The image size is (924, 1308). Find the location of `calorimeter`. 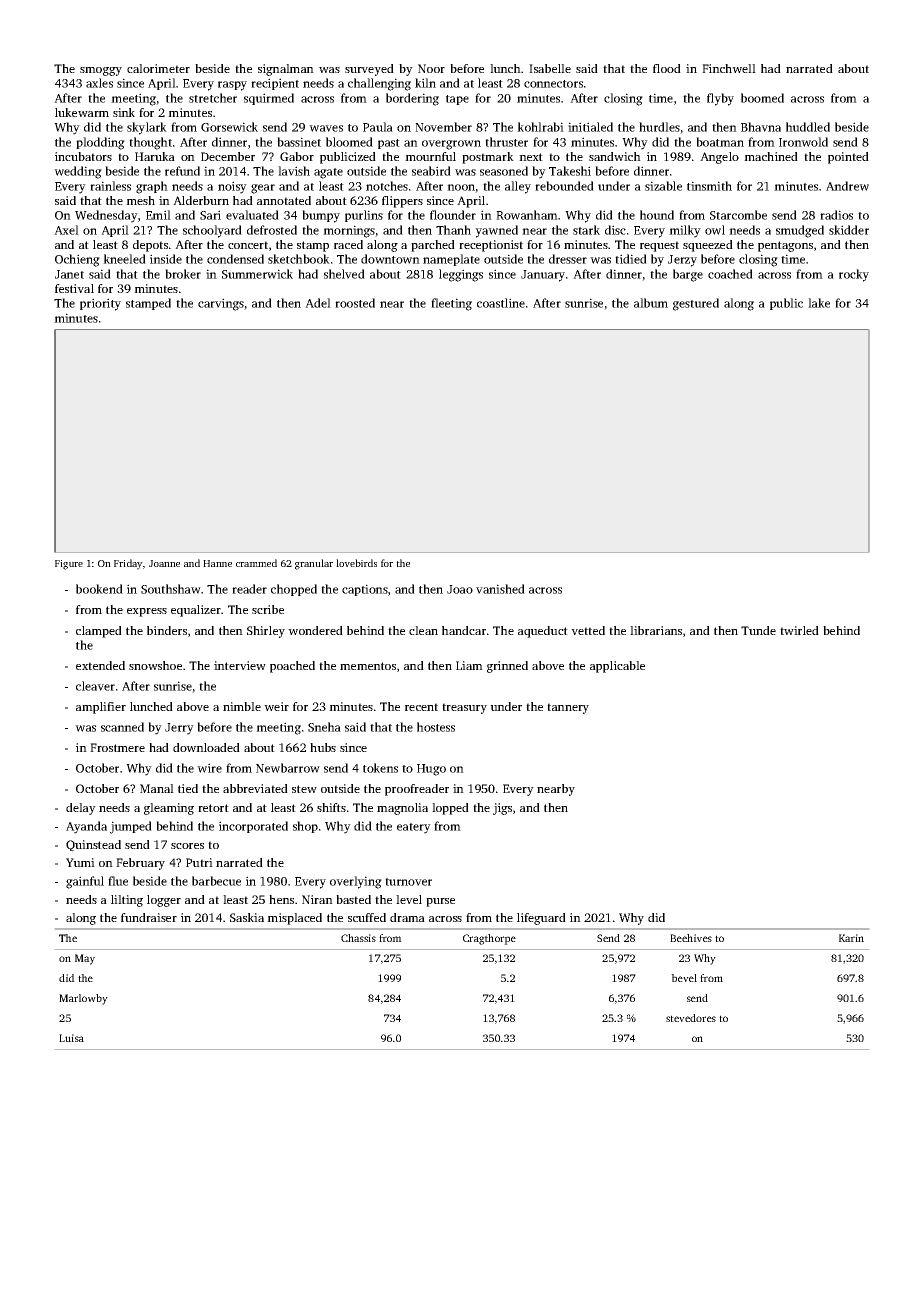

calorimeter is located at coordinates (158, 68).
